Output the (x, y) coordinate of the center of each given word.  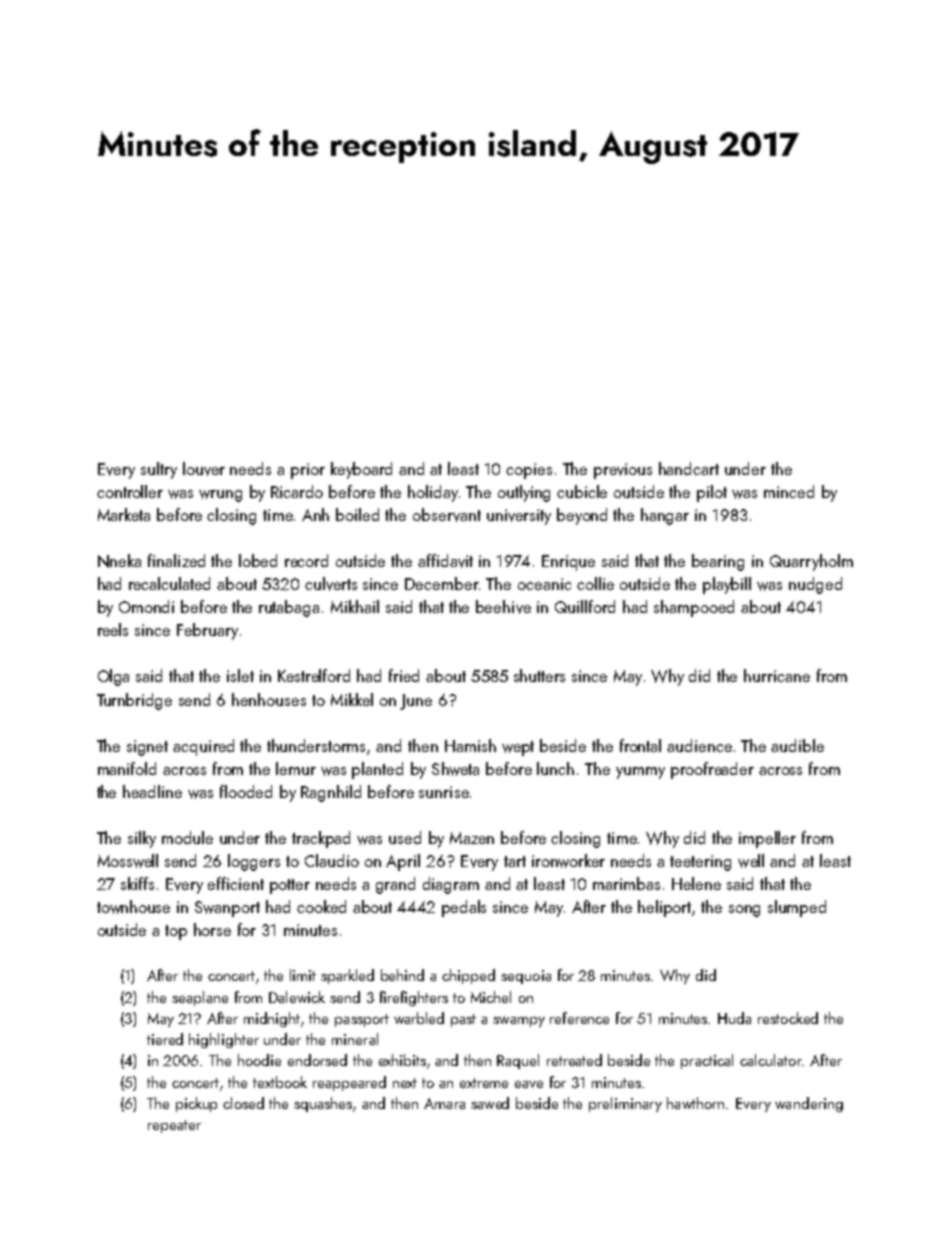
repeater (174, 1126)
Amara (444, 1103)
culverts (331, 584)
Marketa (124, 514)
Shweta (455, 769)
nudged (815, 585)
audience (699, 745)
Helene (696, 883)
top (176, 932)
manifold (127, 768)
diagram (451, 885)
